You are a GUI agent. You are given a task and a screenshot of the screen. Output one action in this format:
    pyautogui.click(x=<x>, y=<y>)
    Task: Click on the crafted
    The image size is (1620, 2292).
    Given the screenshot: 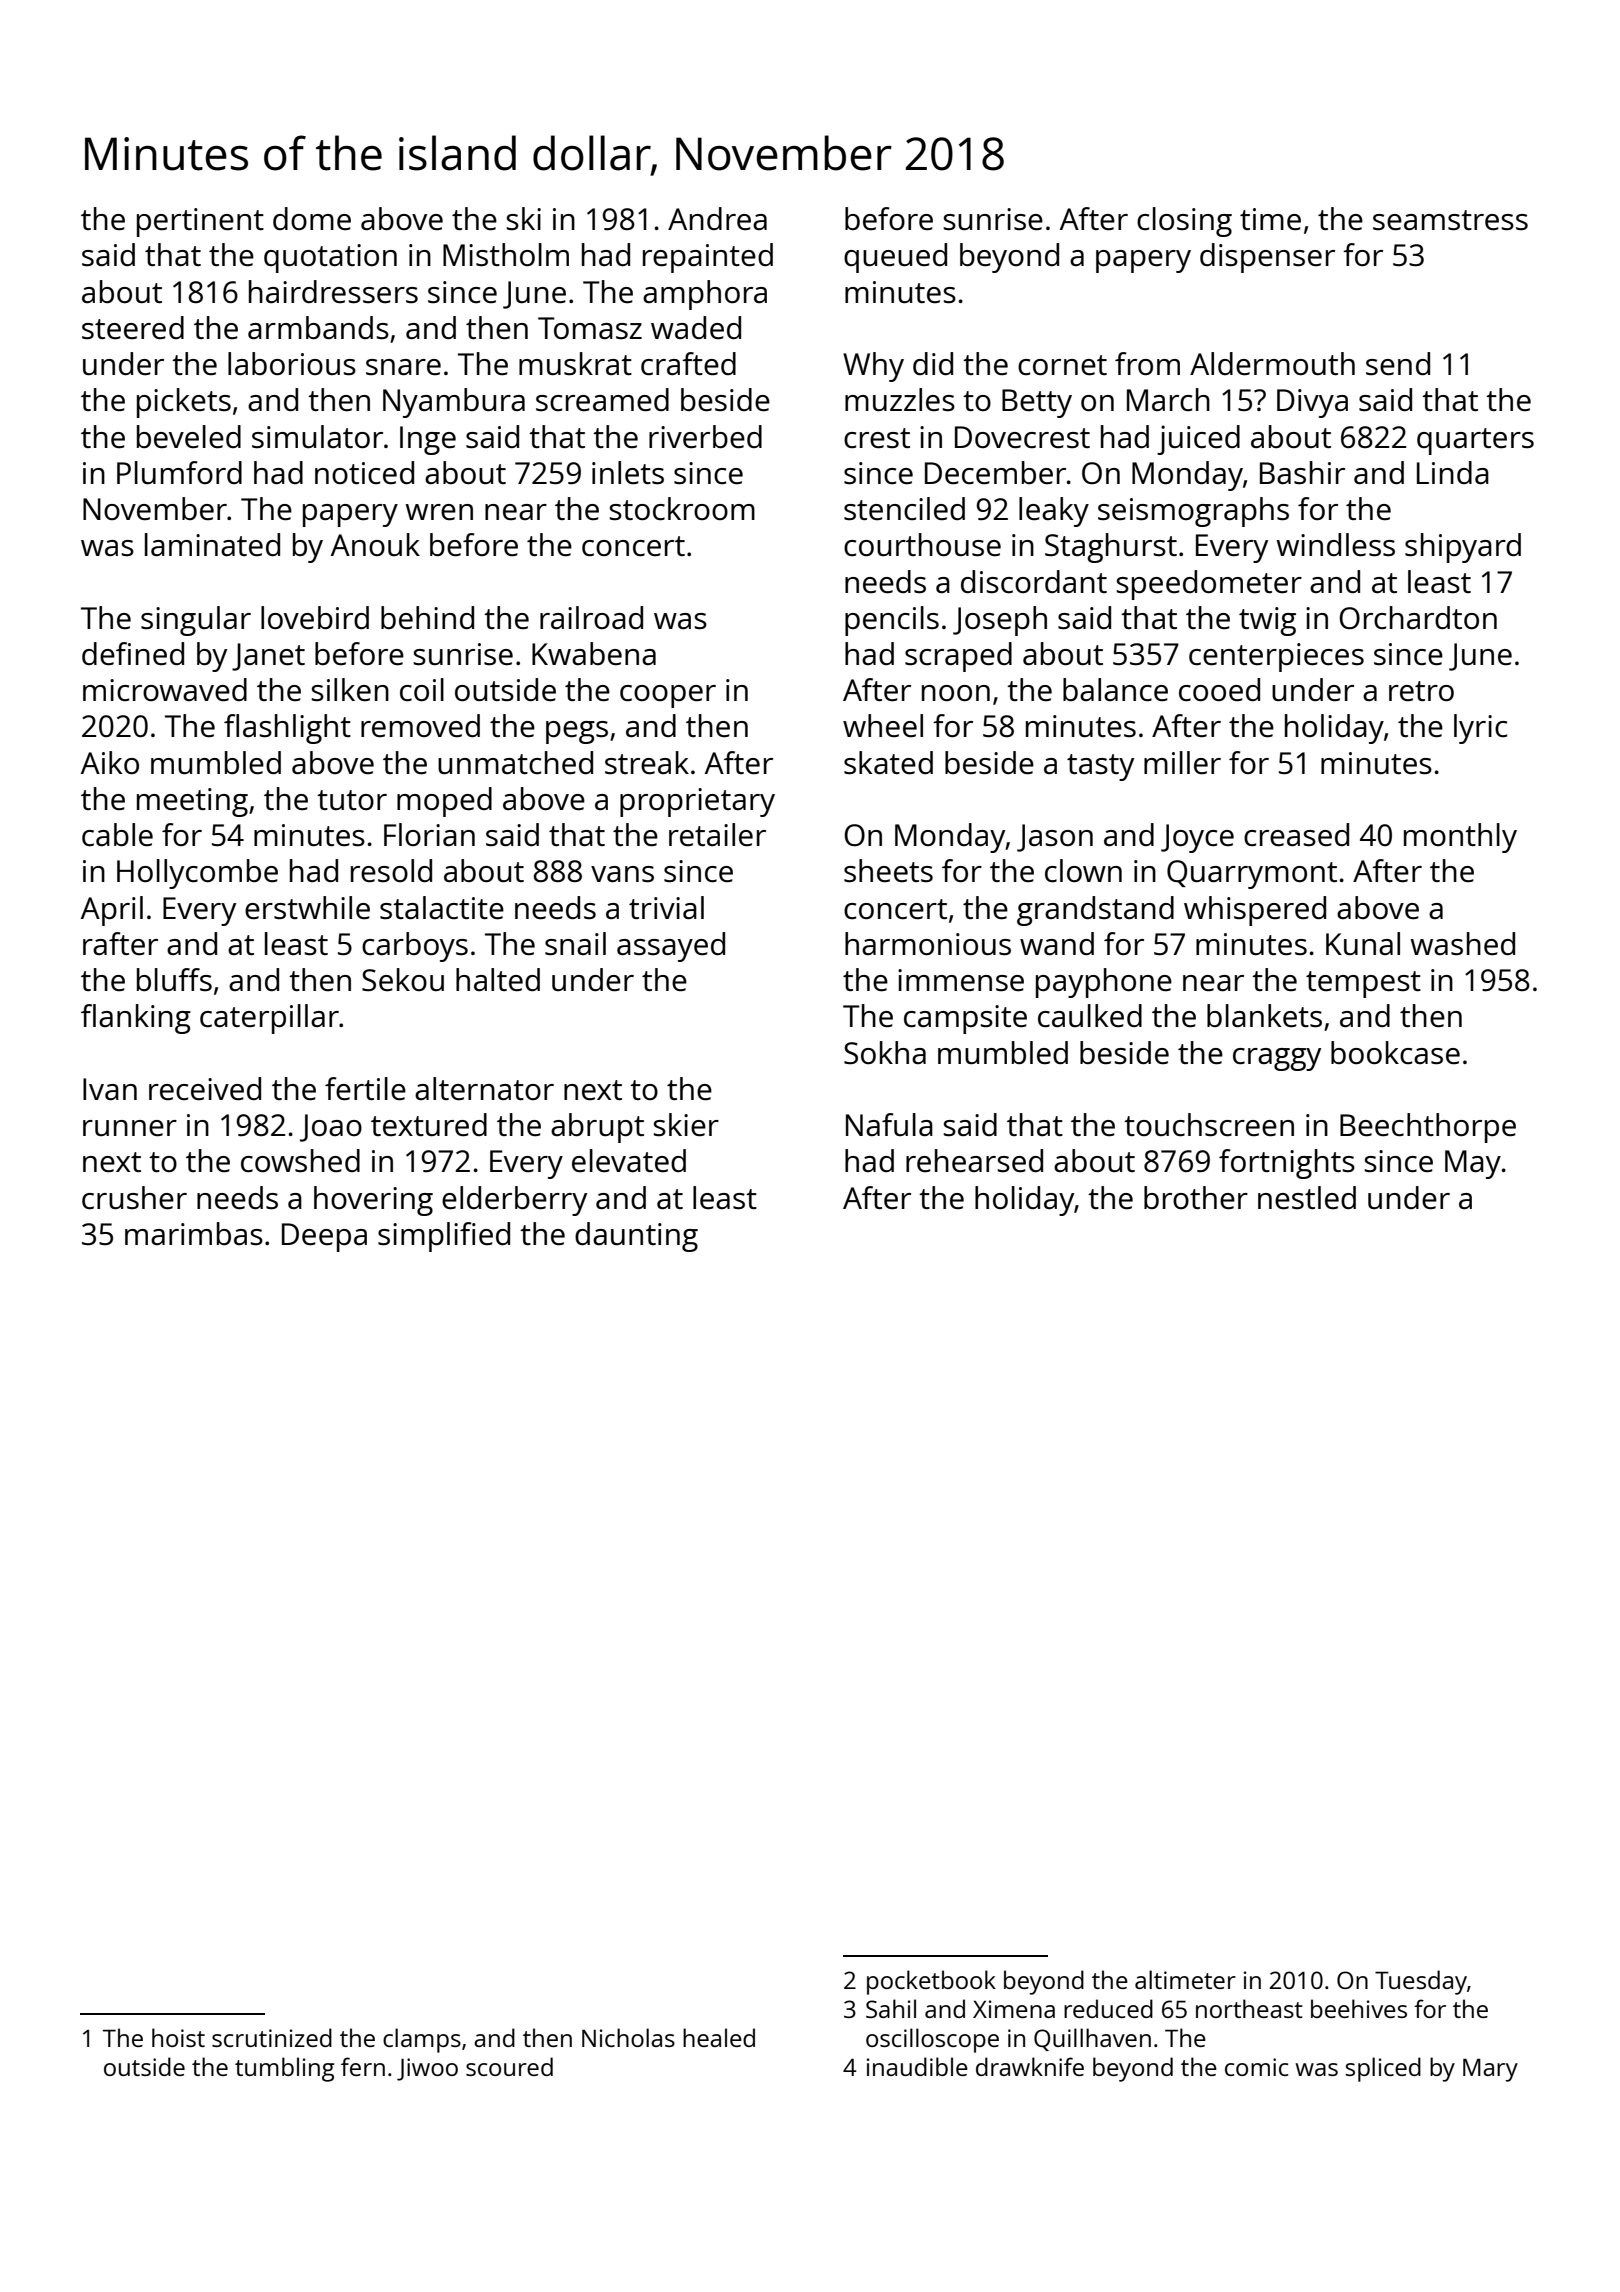 What is the action you would take?
    pyautogui.click(x=688, y=364)
